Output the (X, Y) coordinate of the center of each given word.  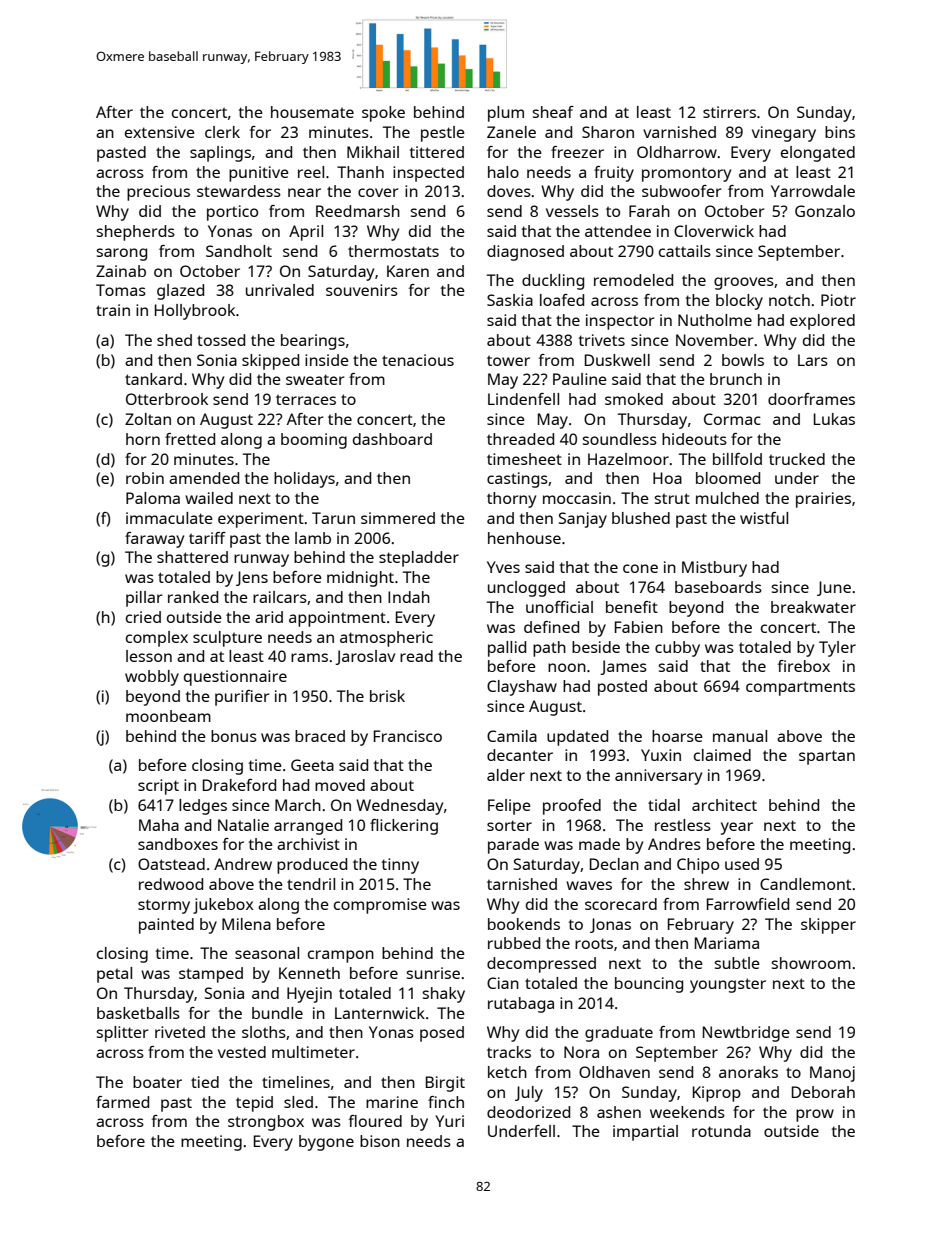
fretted (190, 439)
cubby (677, 649)
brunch (736, 379)
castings (517, 480)
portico (232, 213)
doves (509, 191)
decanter (520, 755)
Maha (159, 825)
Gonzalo (825, 211)
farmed (122, 1102)
